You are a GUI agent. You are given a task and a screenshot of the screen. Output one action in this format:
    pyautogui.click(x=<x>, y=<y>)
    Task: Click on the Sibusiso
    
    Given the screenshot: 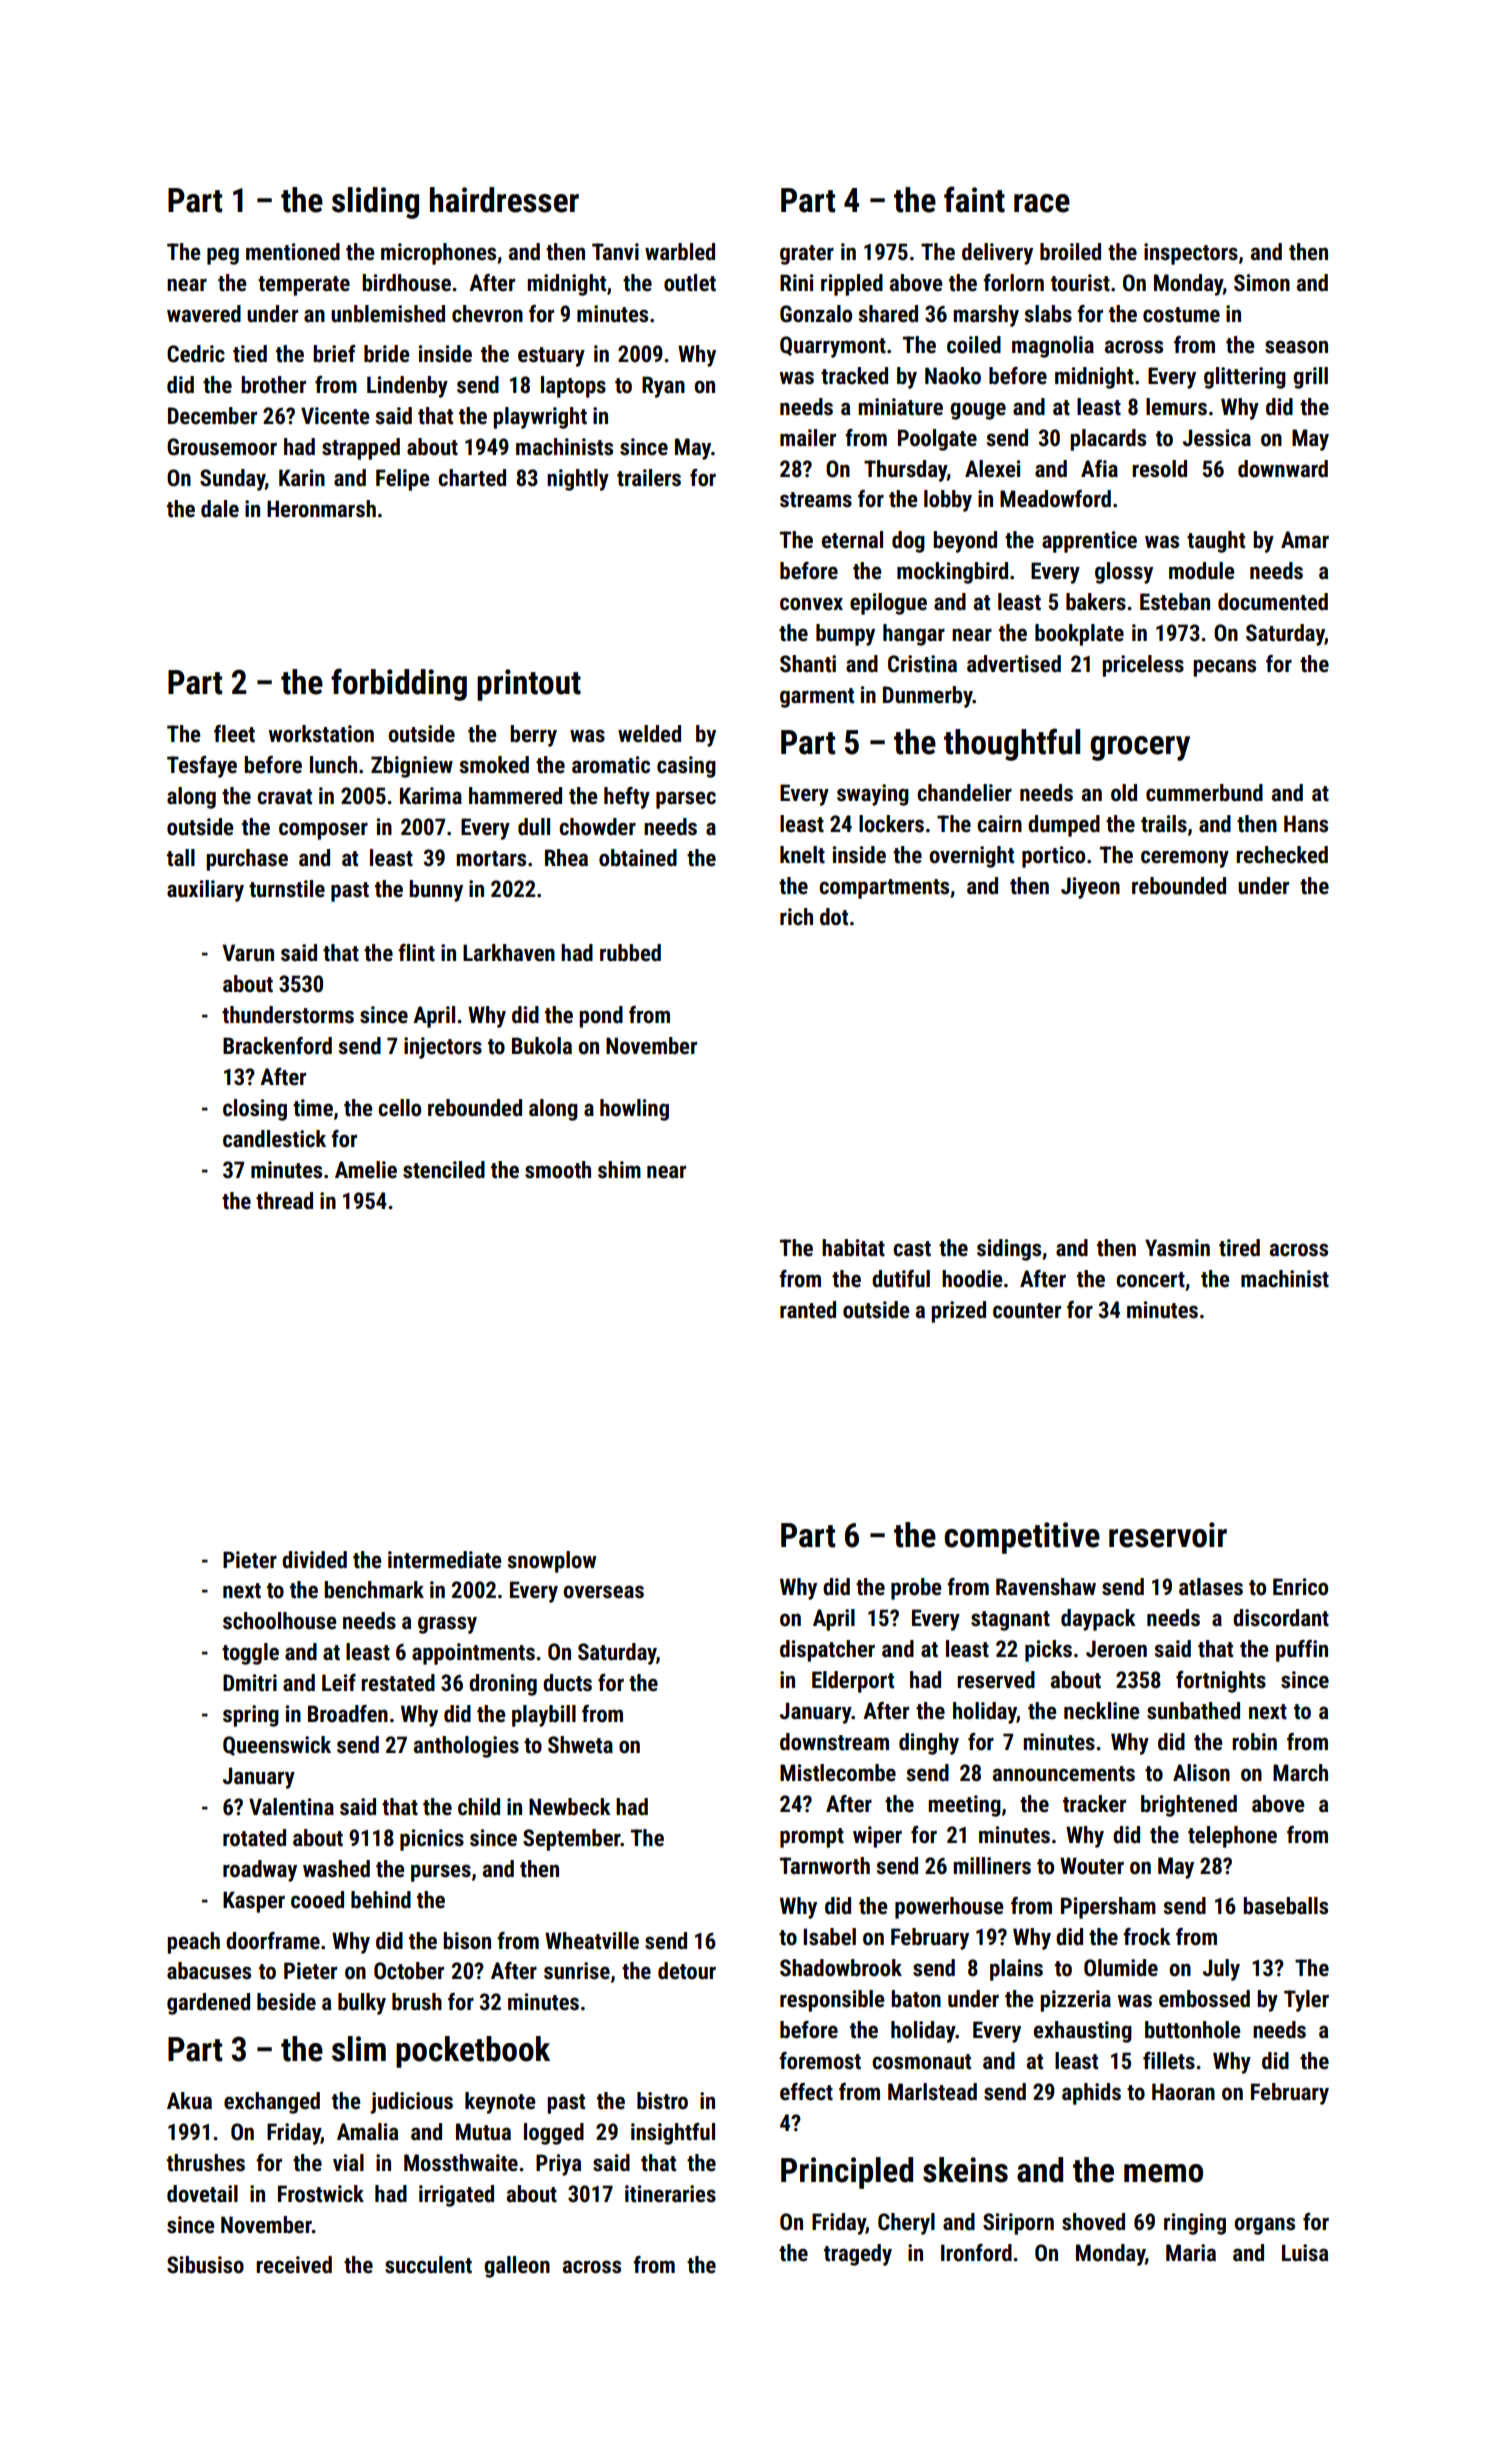 What is the action you would take?
    pyautogui.click(x=205, y=2265)
